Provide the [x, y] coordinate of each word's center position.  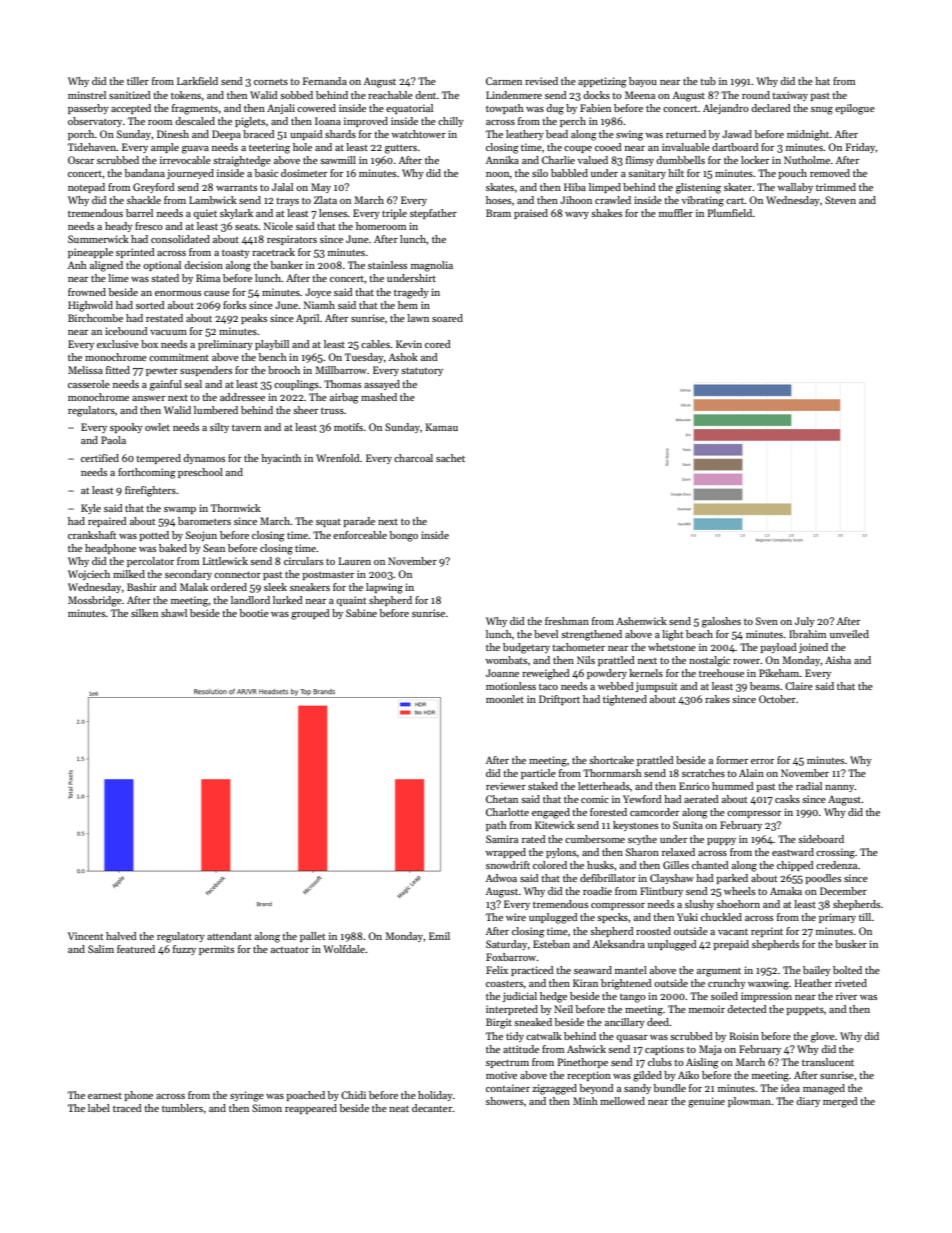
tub [708, 81]
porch [81, 135]
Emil [439, 936]
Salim [101, 949]
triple [394, 214]
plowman [749, 1102]
